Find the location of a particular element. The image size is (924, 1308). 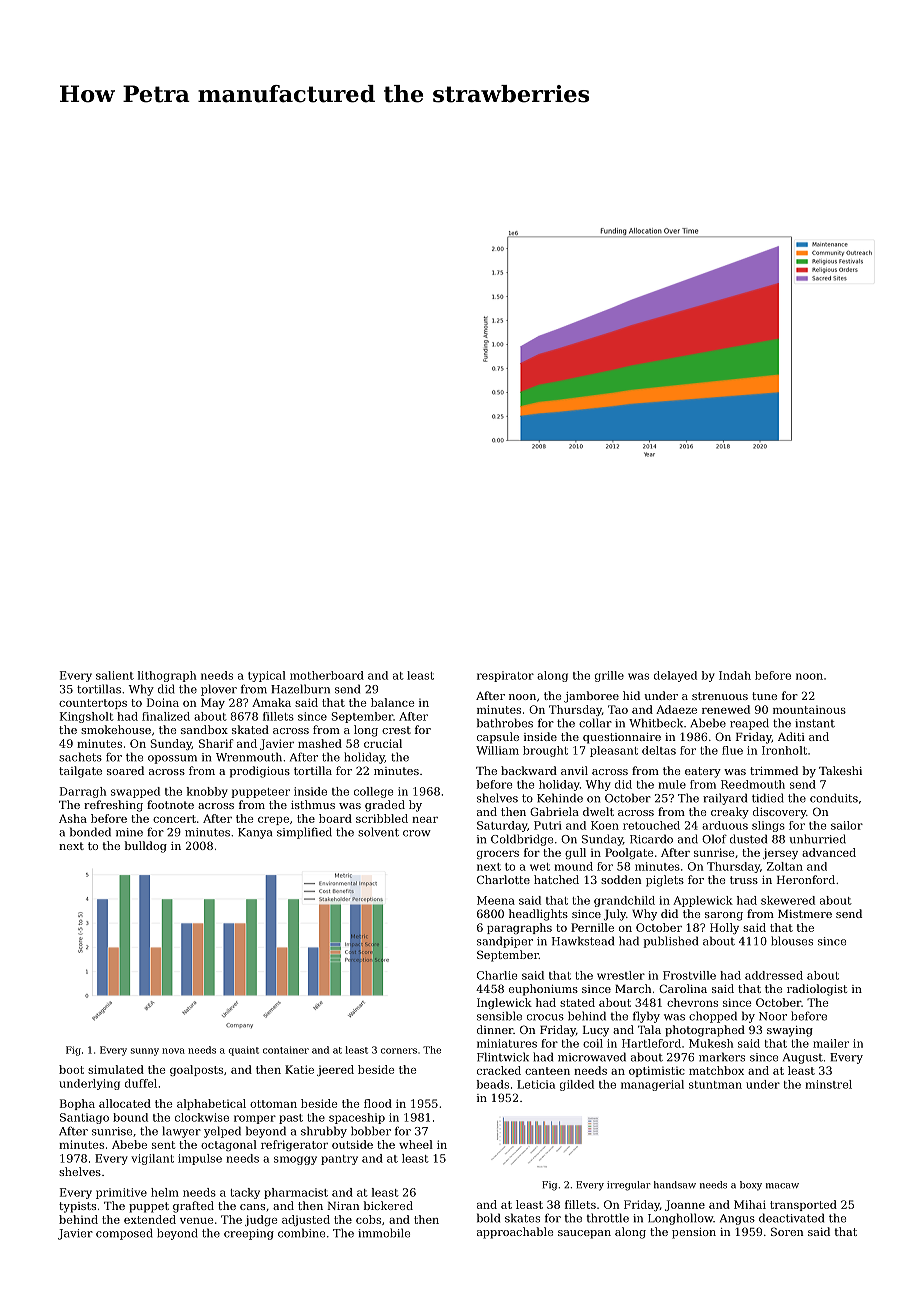

managerial is located at coordinates (652, 1085).
